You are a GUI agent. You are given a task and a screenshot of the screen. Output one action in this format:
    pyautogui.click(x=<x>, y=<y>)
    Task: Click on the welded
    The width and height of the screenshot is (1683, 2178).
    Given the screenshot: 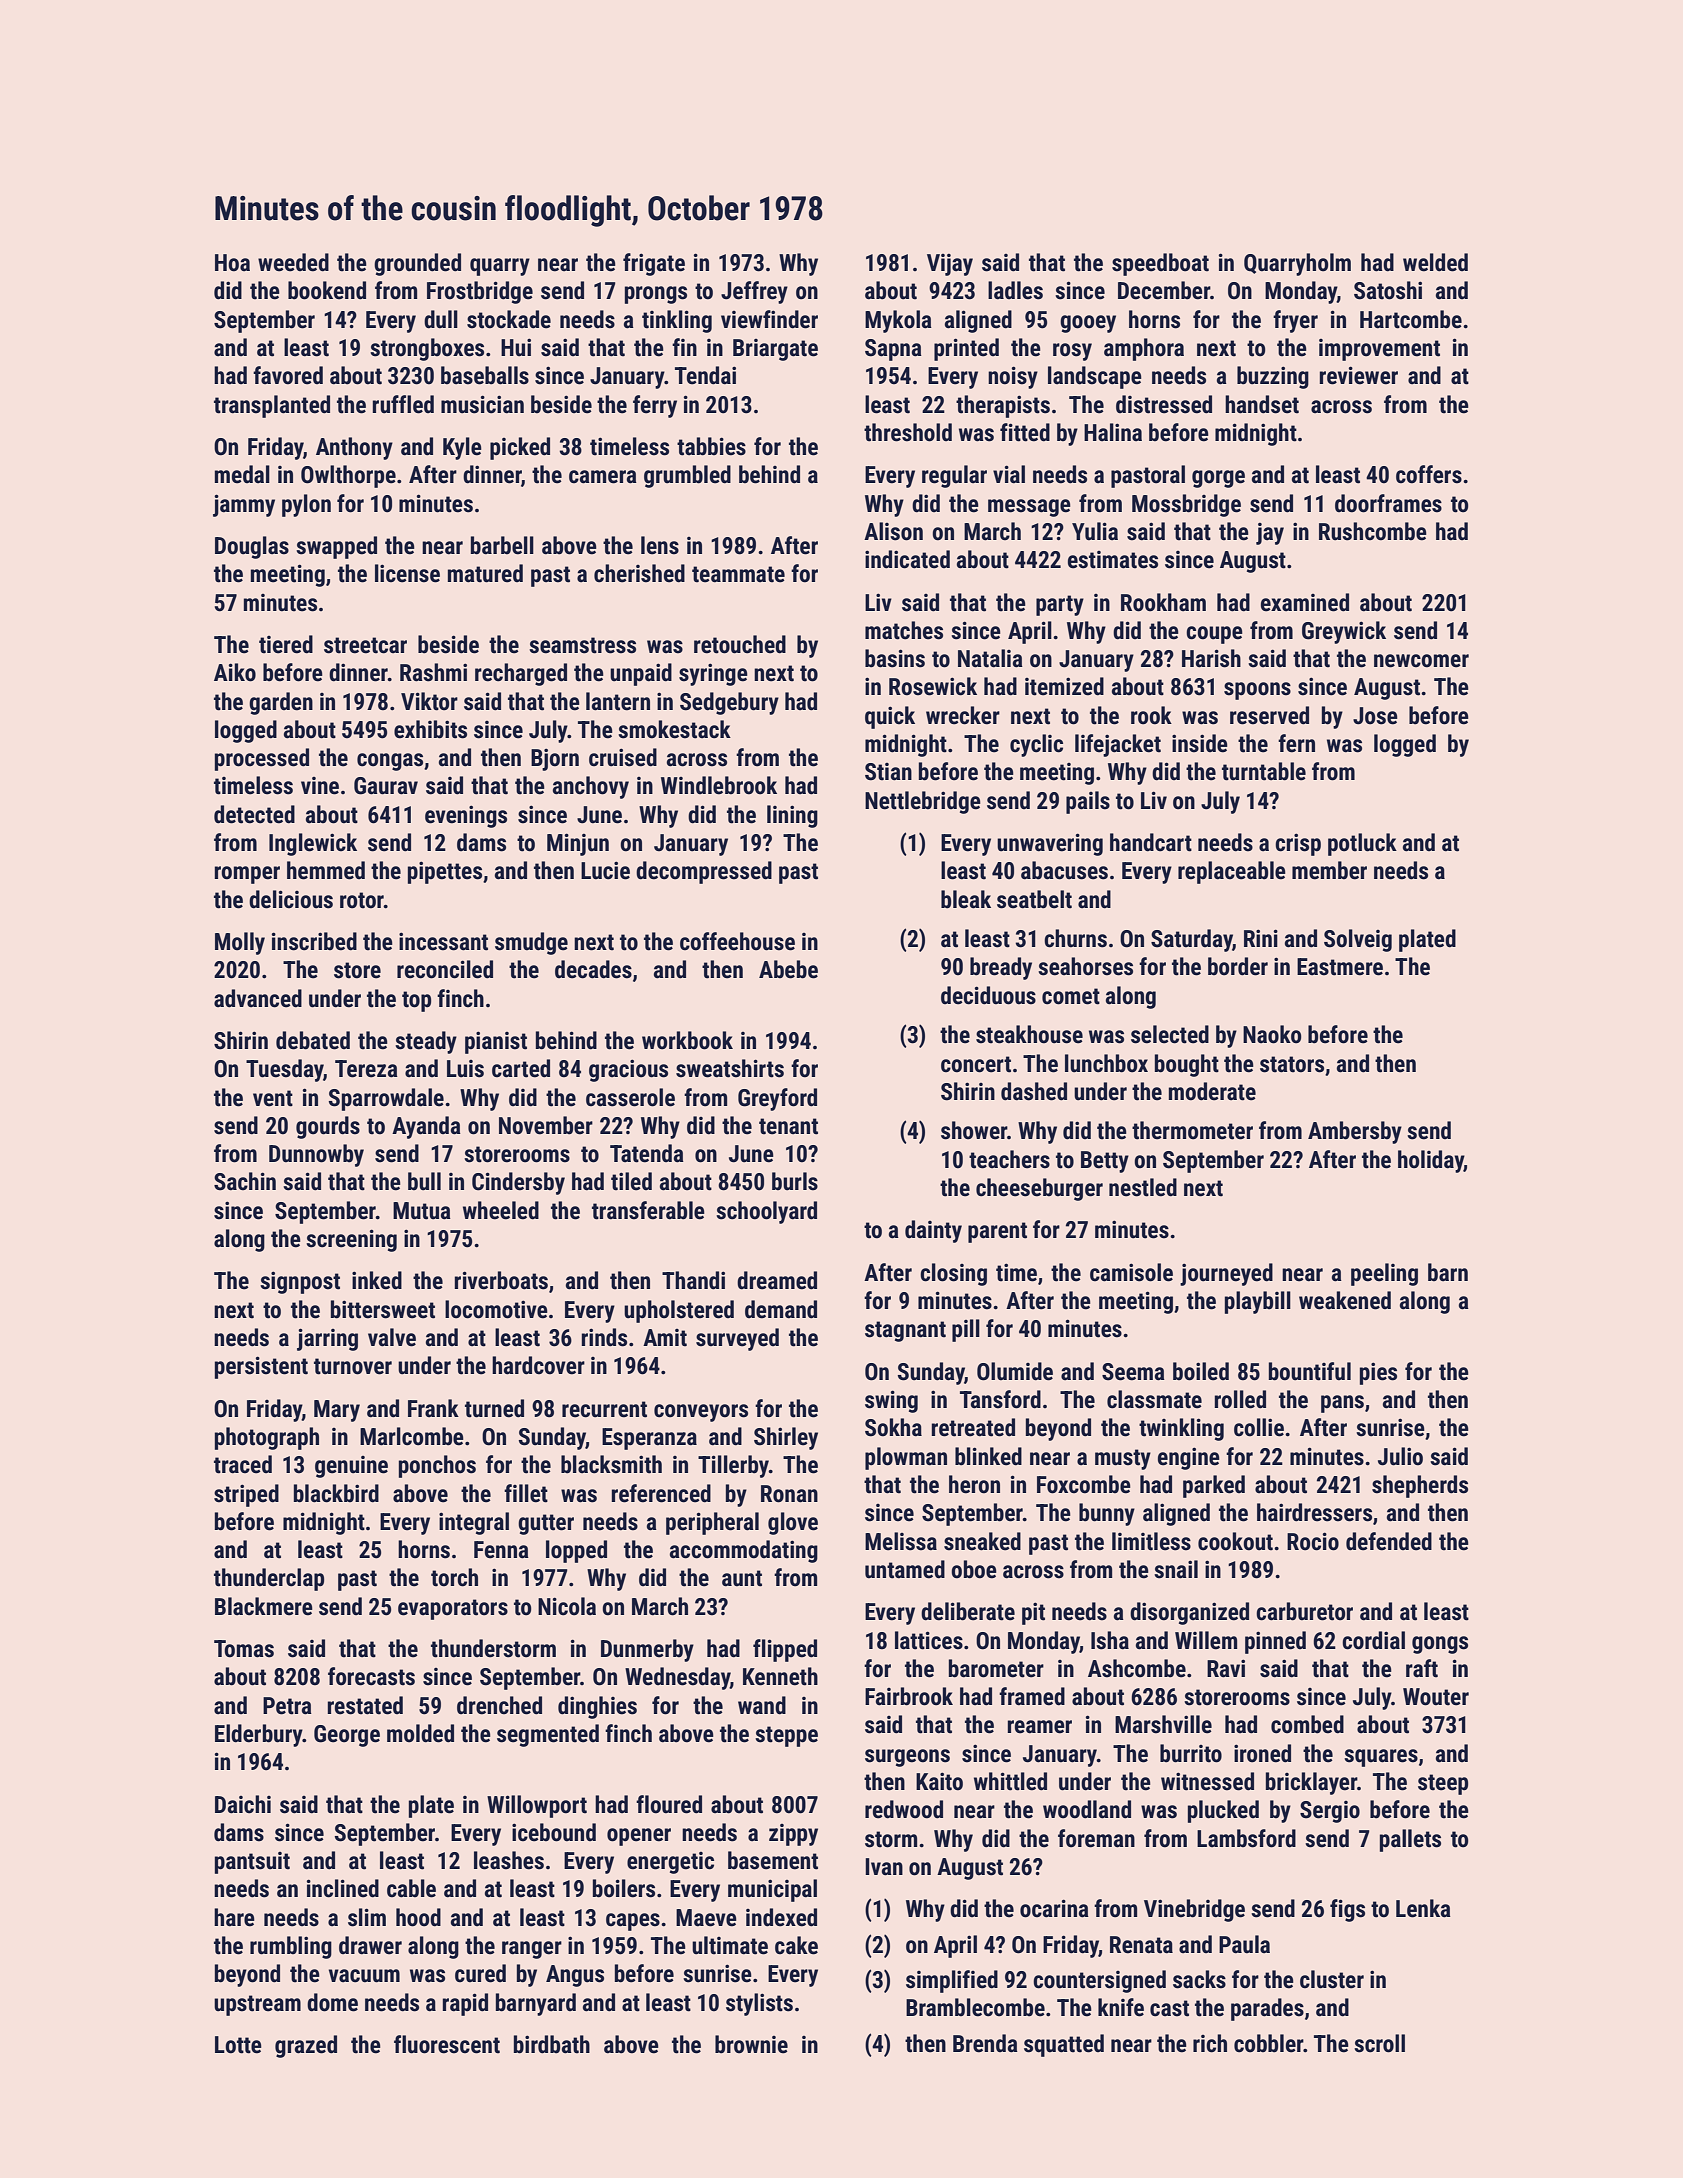 What is the action you would take?
    pyautogui.click(x=1435, y=262)
